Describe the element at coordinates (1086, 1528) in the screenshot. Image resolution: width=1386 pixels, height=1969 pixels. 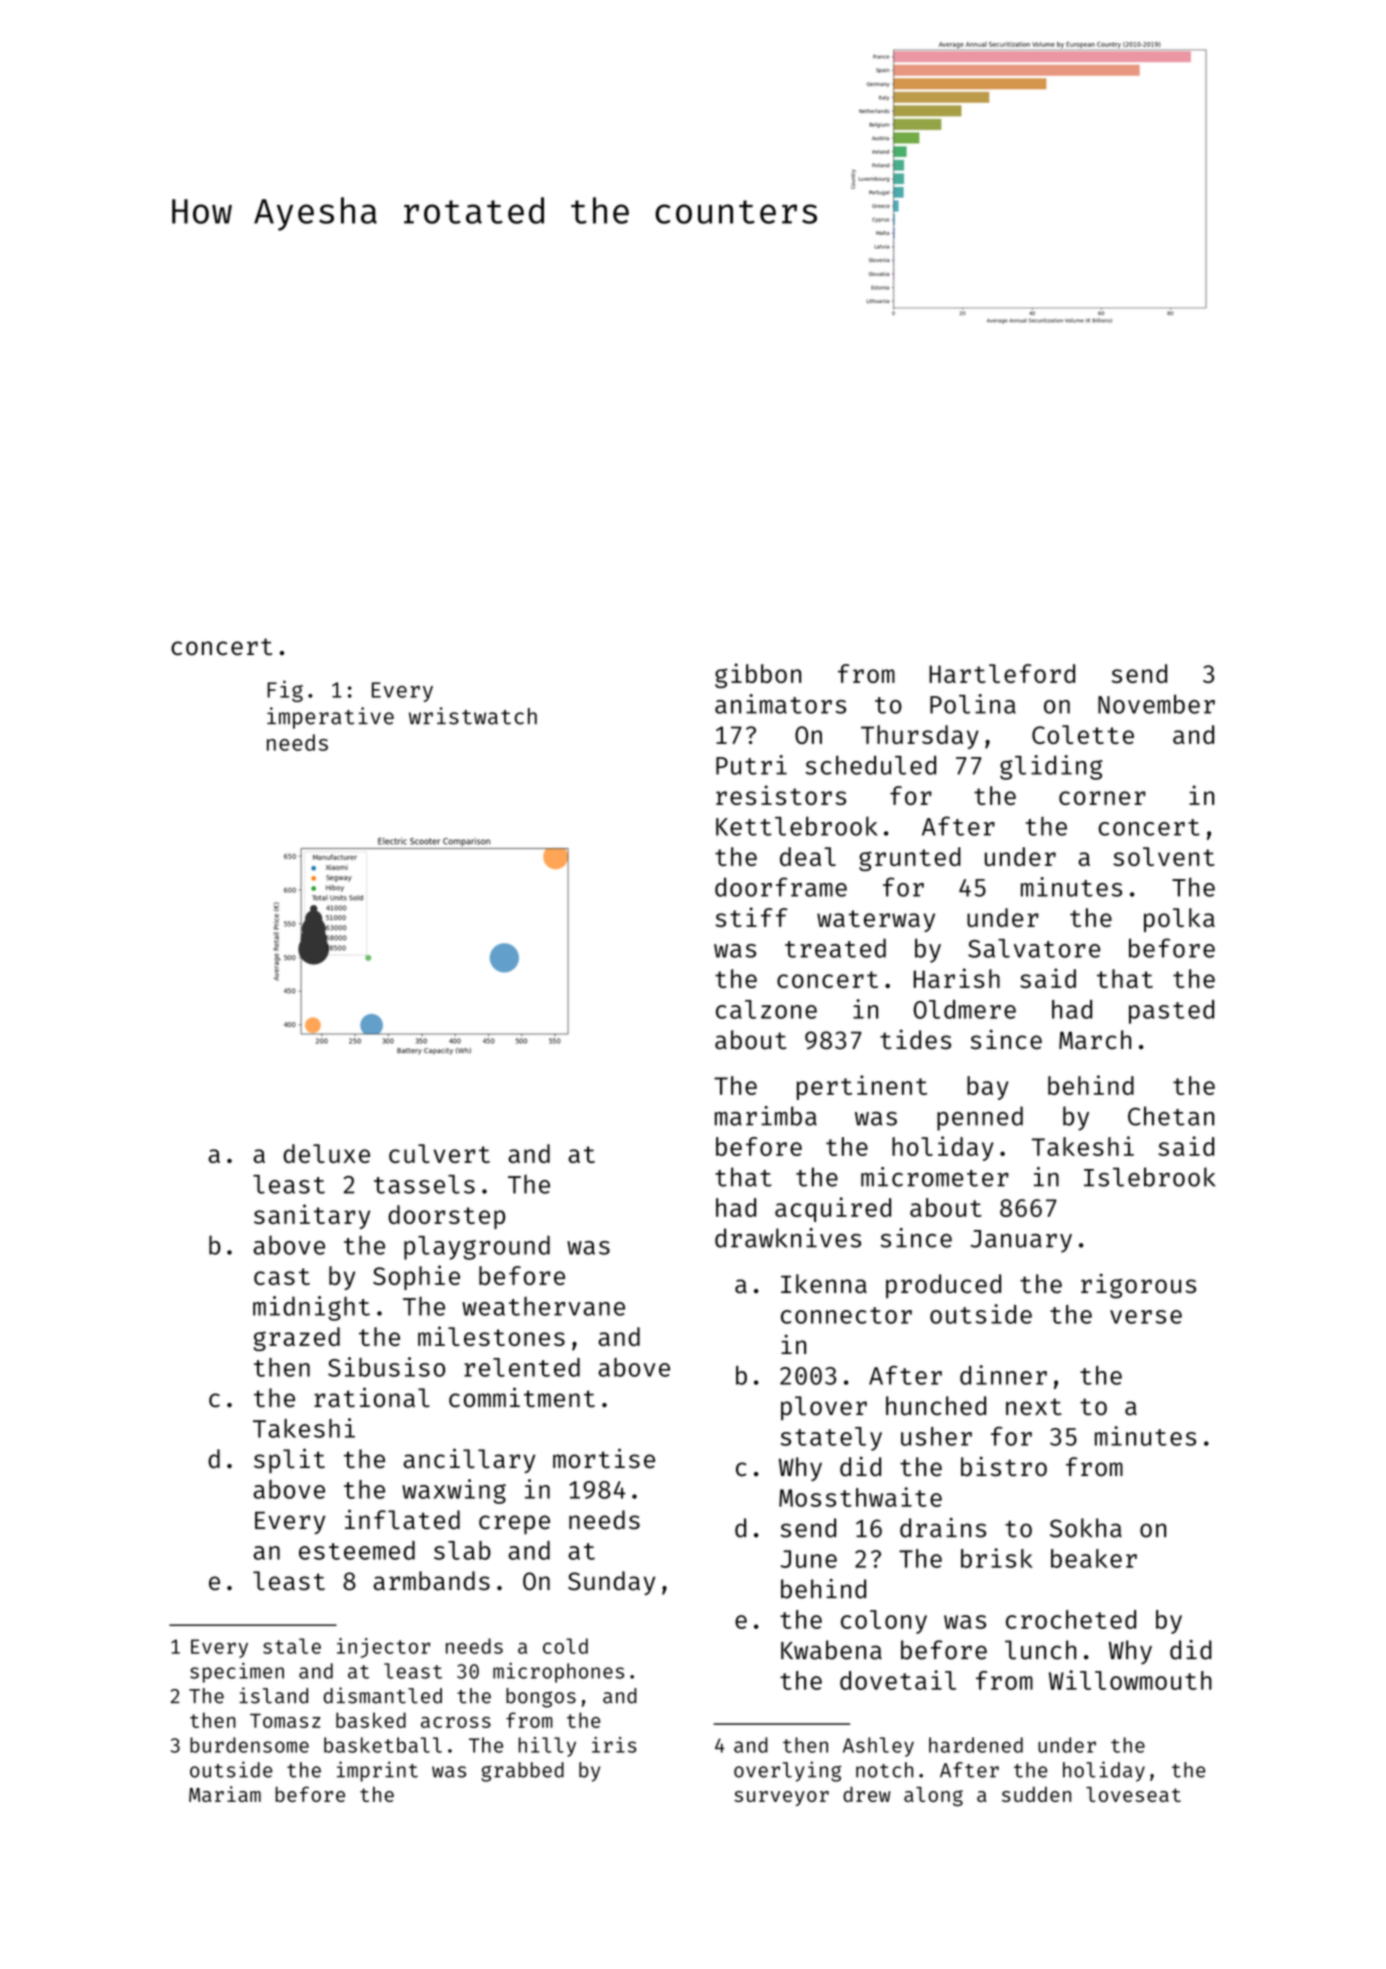
I see `Sokha` at that location.
